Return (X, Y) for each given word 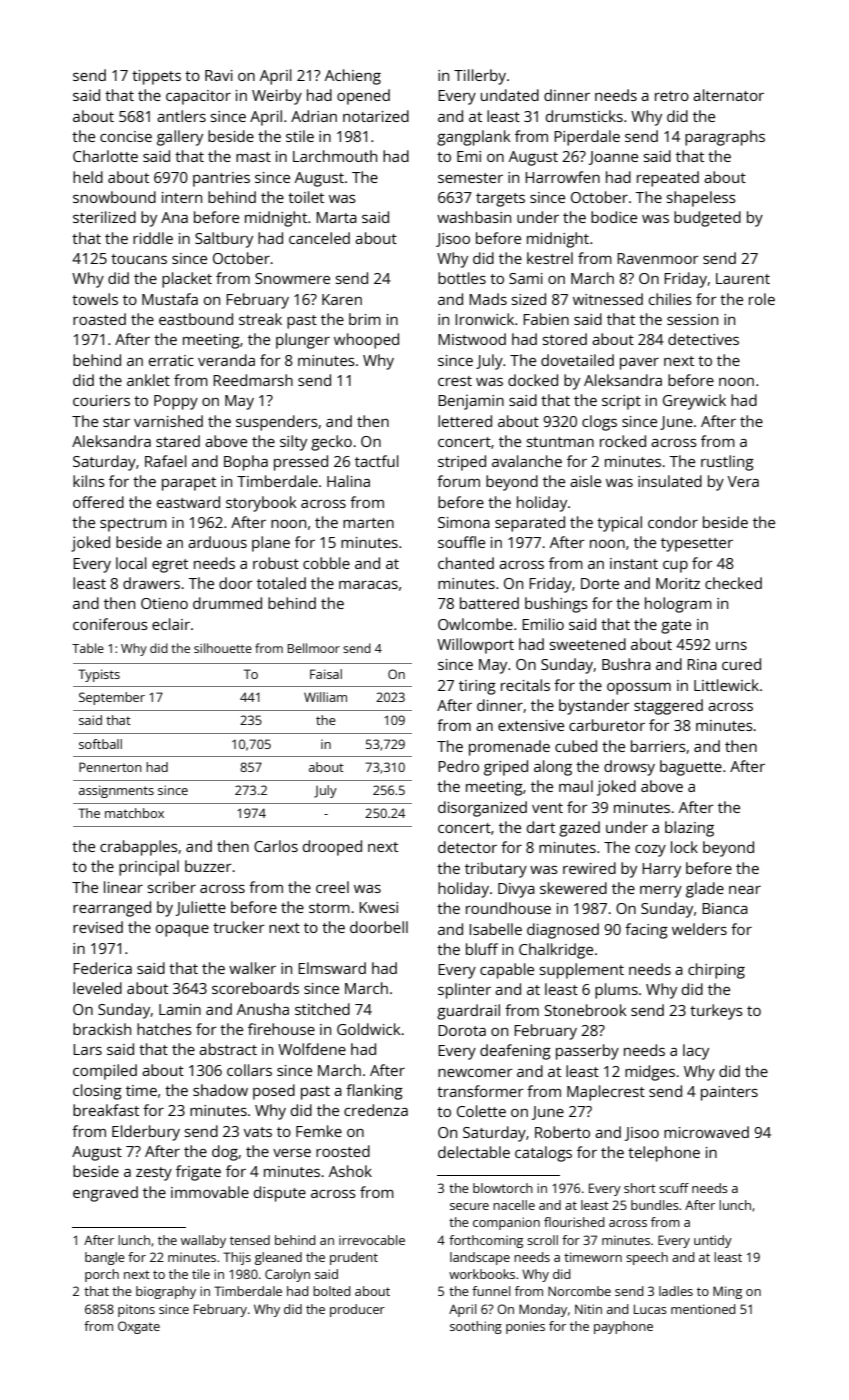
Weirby (277, 97)
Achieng (353, 77)
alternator (728, 95)
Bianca (725, 908)
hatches (164, 1029)
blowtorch (503, 1188)
